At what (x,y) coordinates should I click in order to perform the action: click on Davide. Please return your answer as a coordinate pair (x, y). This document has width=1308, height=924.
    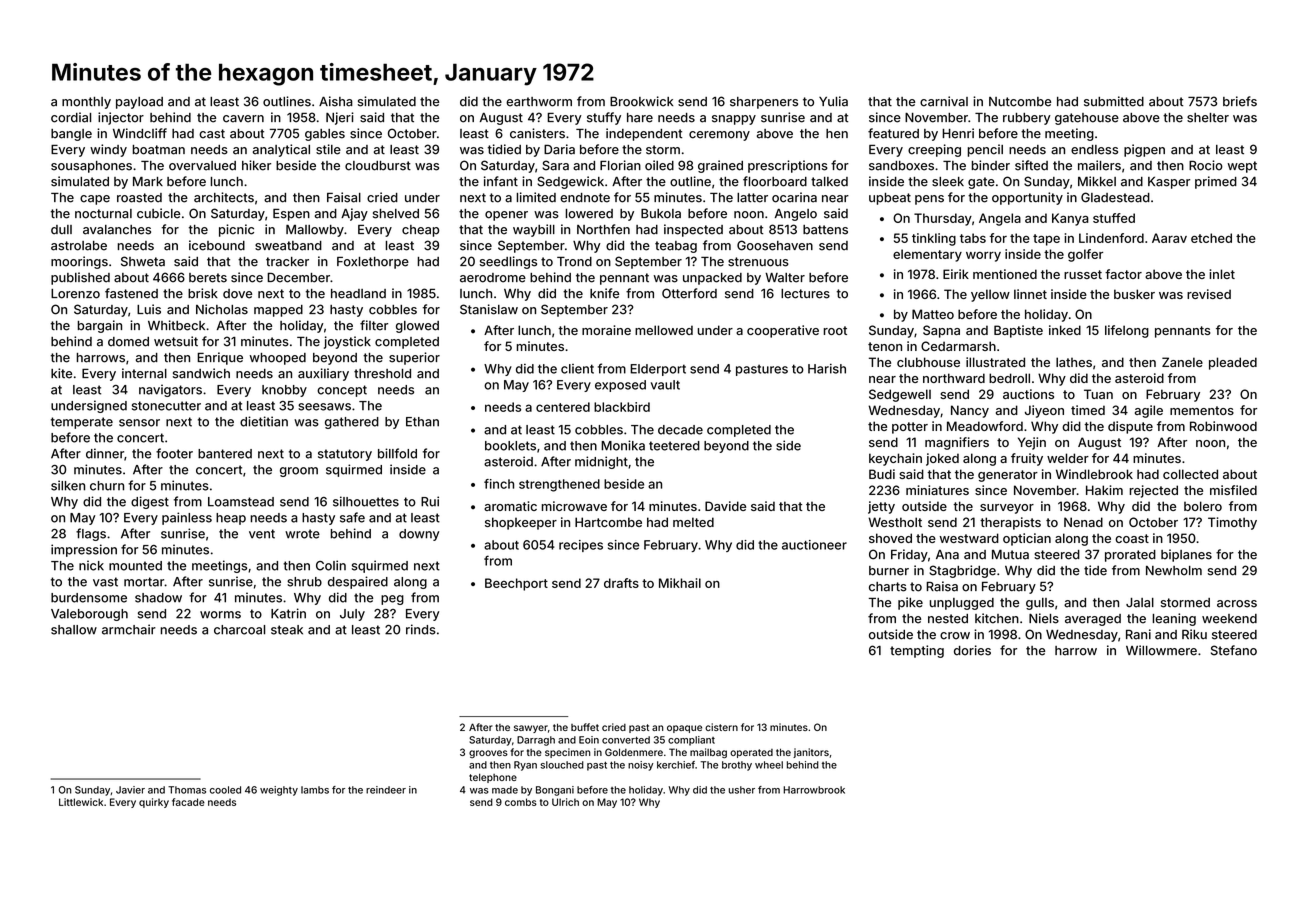
    Looking at the image, I should click on (725, 506).
